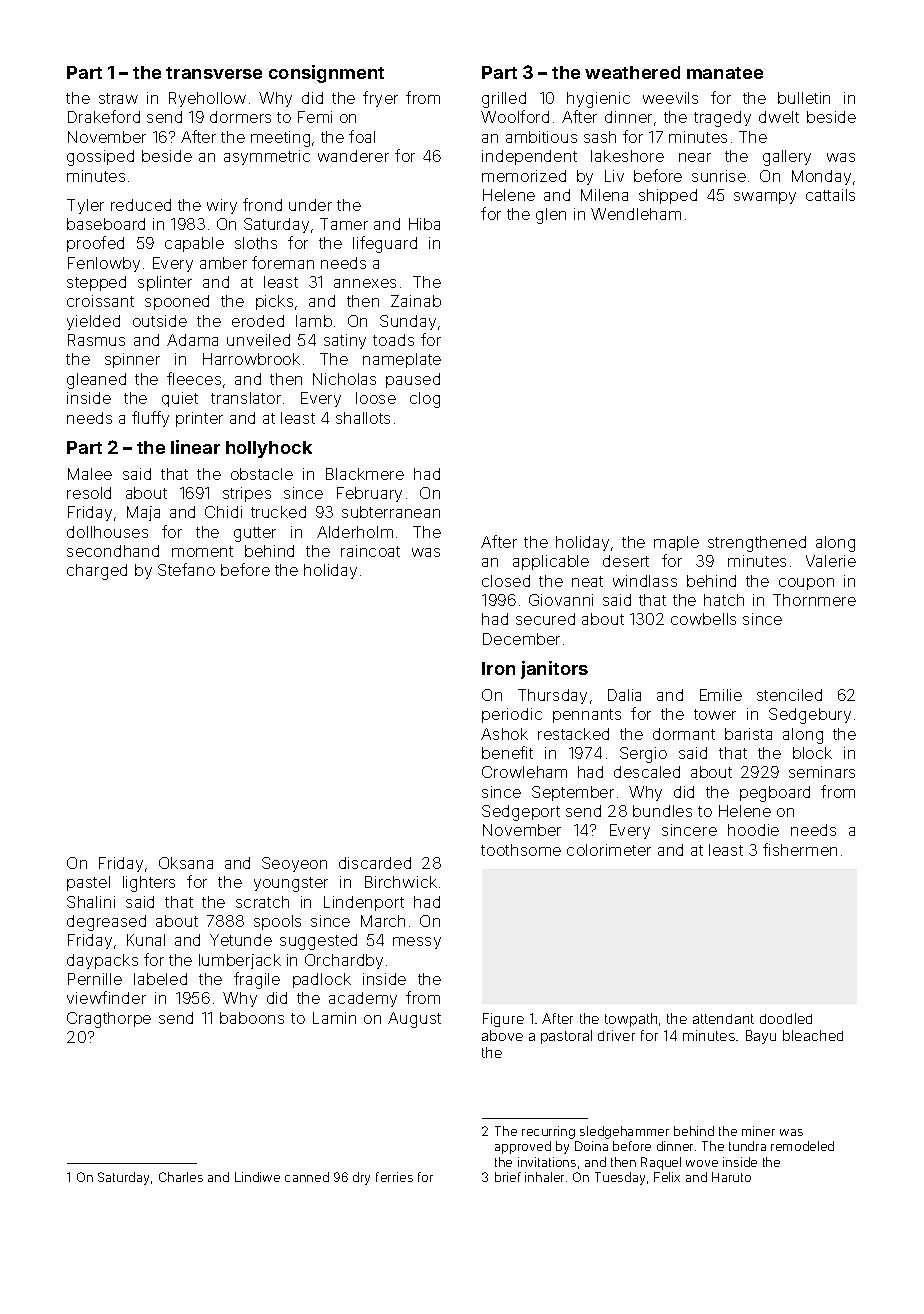 The image size is (924, 1314). What do you see at coordinates (88, 883) in the screenshot?
I see `pastel` at bounding box center [88, 883].
